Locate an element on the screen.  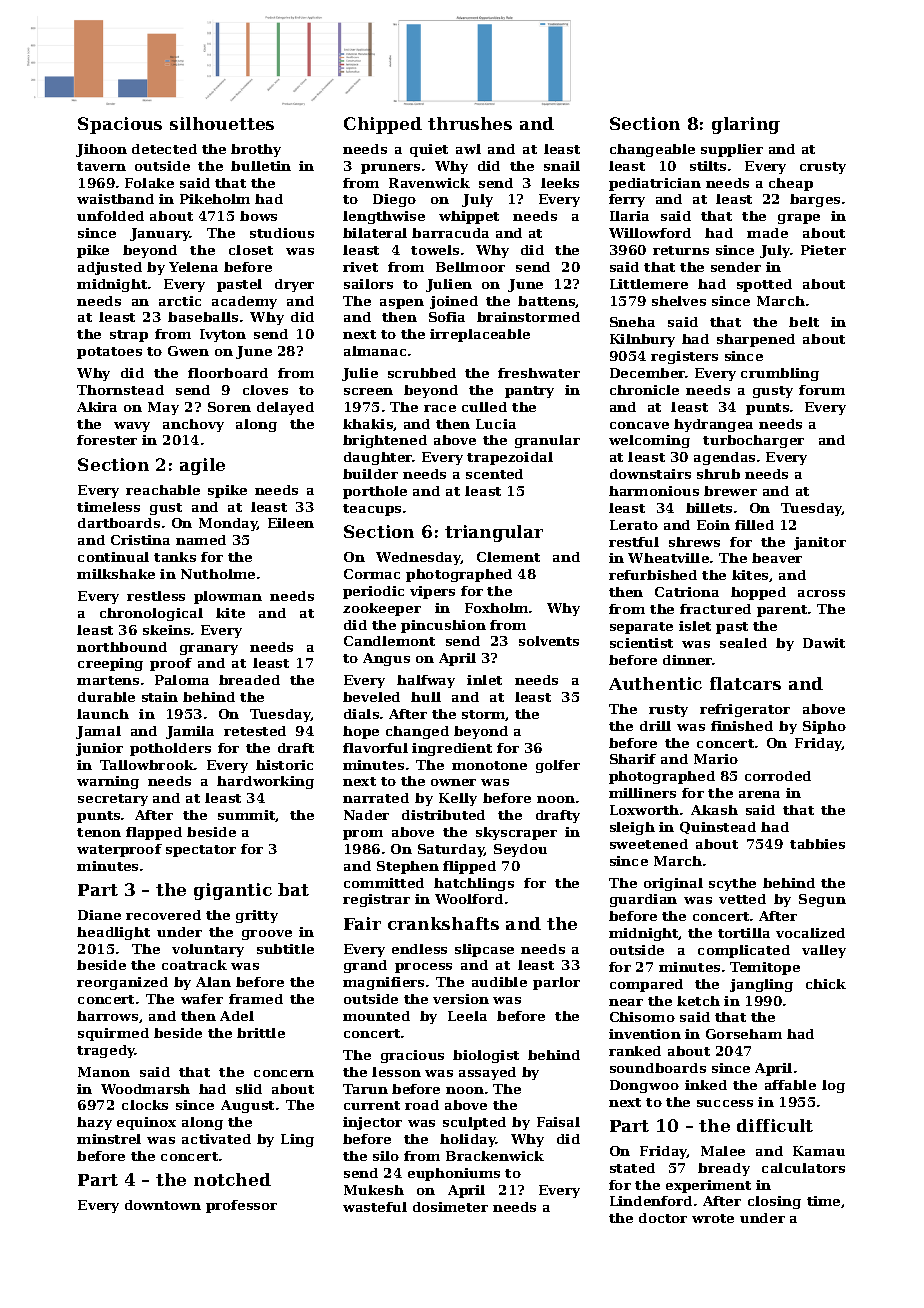
tavern is located at coordinates (101, 166).
